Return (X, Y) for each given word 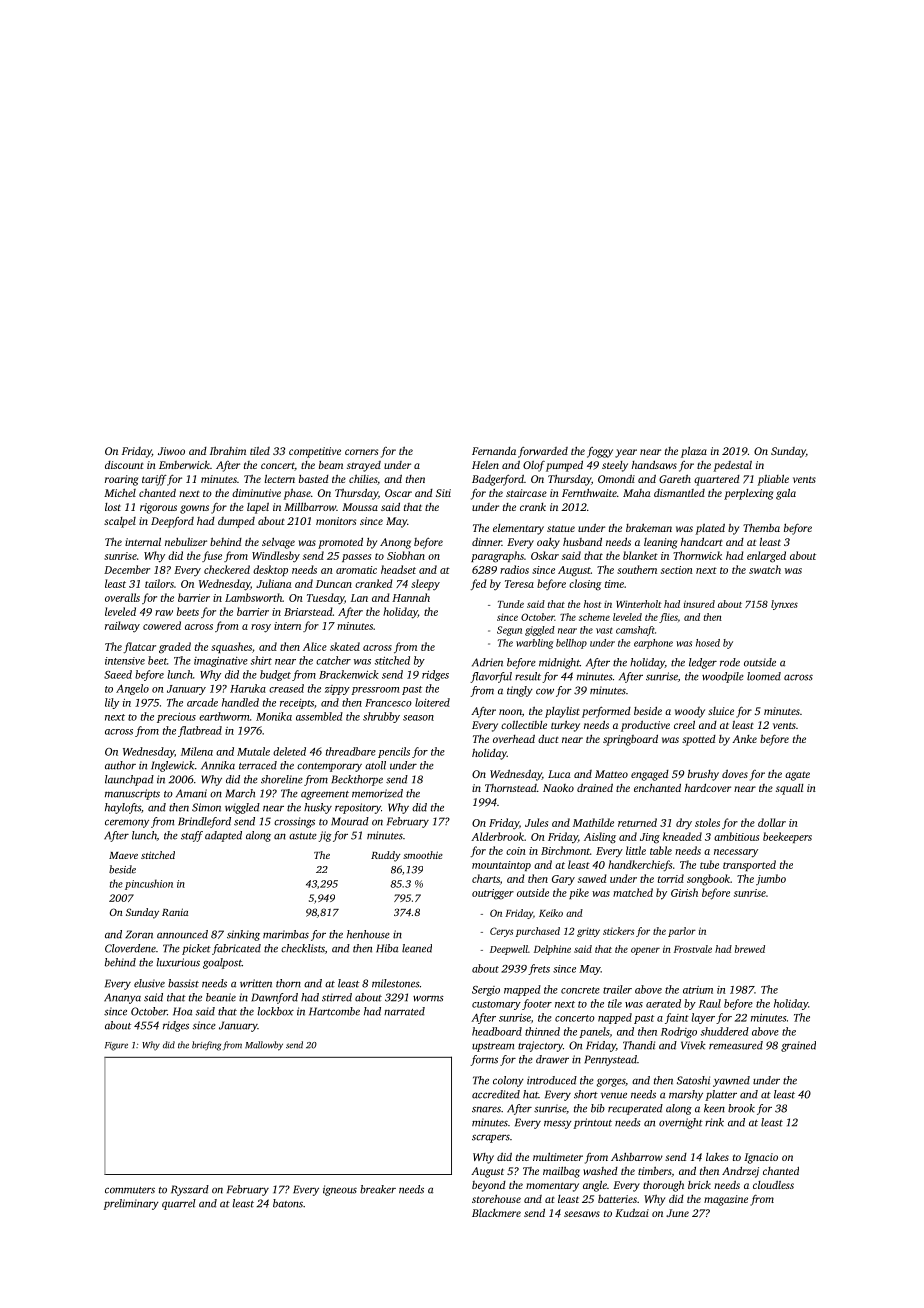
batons (288, 1203)
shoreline (282, 779)
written (256, 983)
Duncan (334, 584)
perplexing (748, 494)
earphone (653, 644)
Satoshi (693, 1080)
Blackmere (496, 1213)
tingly (520, 691)
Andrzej (740, 1172)
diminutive (256, 493)
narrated (404, 1011)
